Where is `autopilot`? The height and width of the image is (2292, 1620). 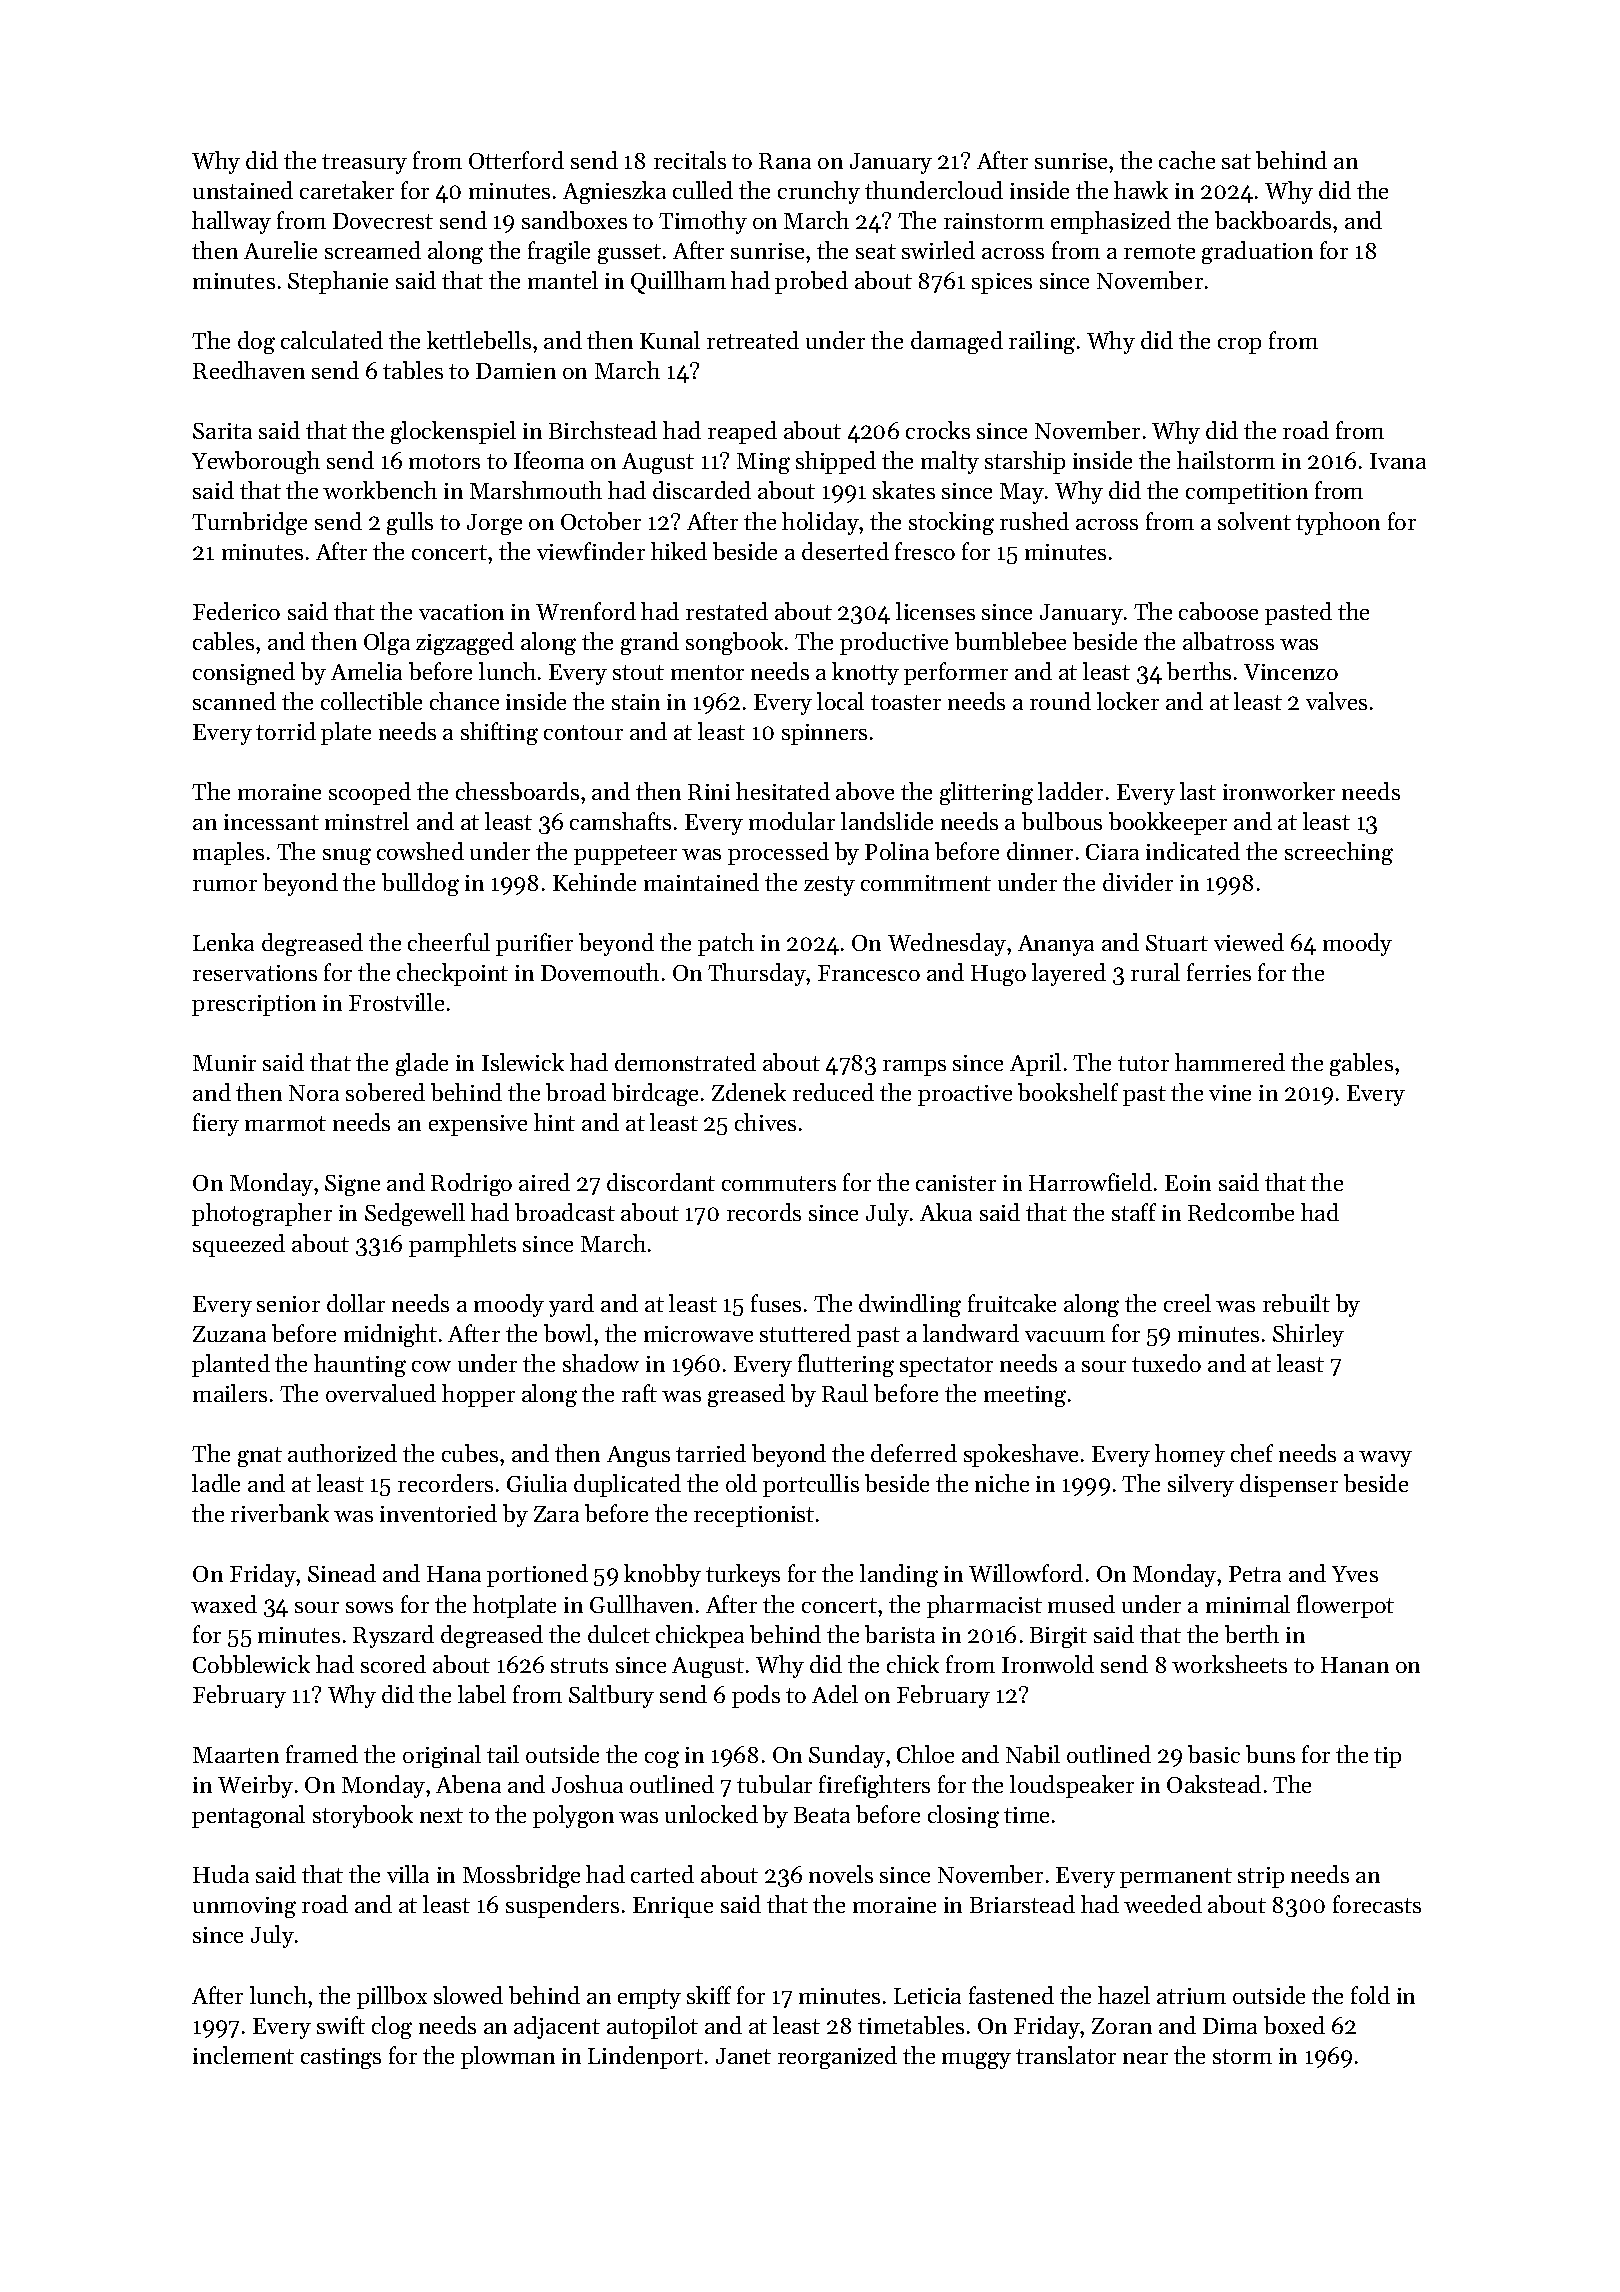 autopilot is located at coordinates (652, 2027).
